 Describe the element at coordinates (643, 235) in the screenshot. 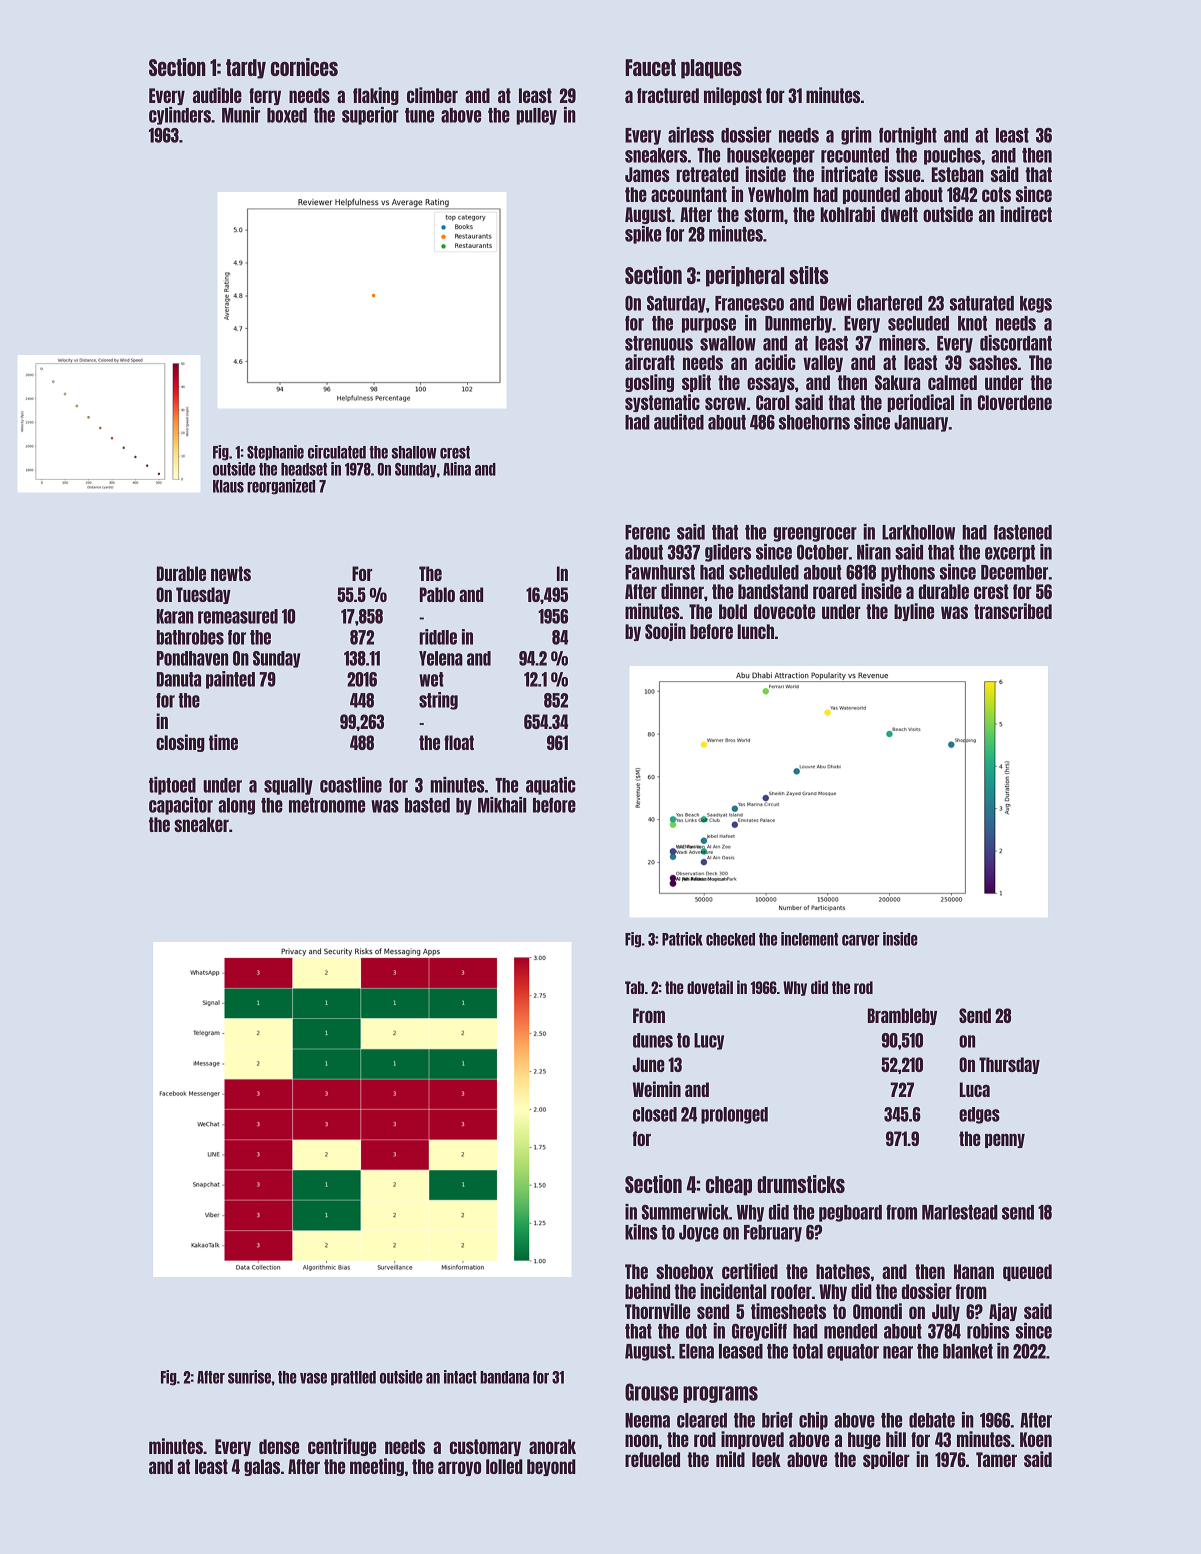

I see `spike` at that location.
